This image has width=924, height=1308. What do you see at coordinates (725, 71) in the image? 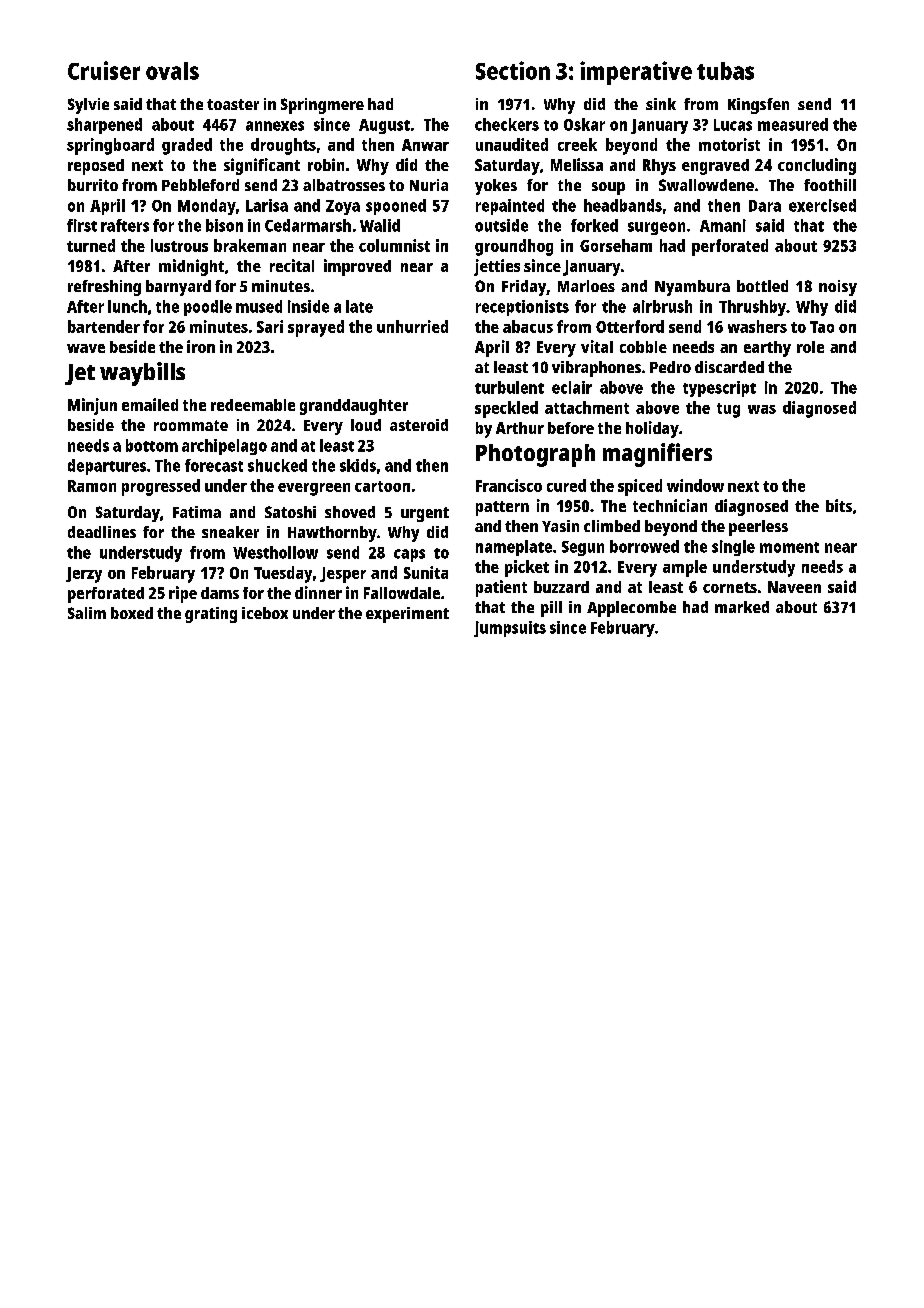
I see `tubas` at bounding box center [725, 71].
